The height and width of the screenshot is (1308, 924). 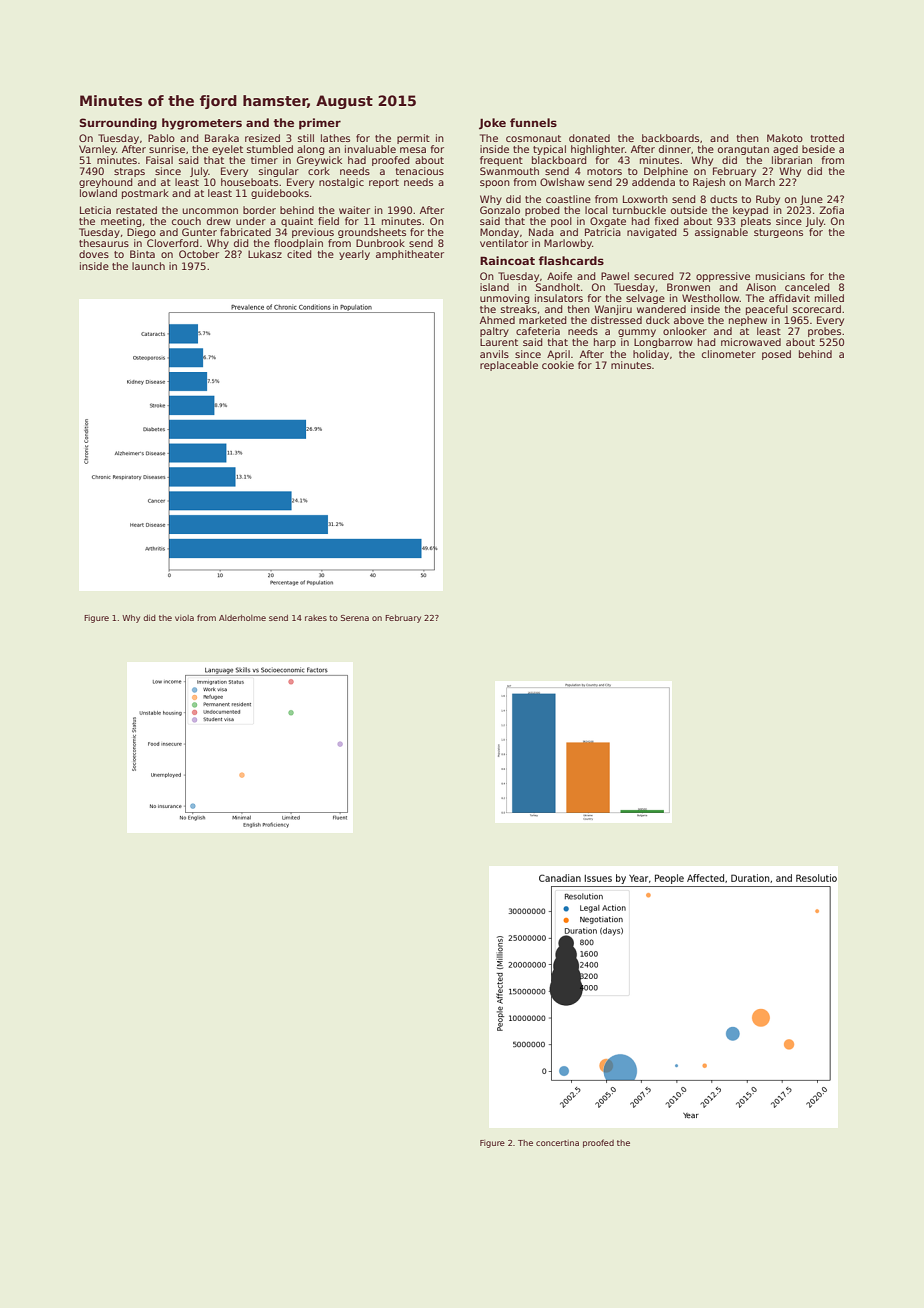 What do you see at coordinates (651, 355) in the screenshot?
I see `holiday` at bounding box center [651, 355].
